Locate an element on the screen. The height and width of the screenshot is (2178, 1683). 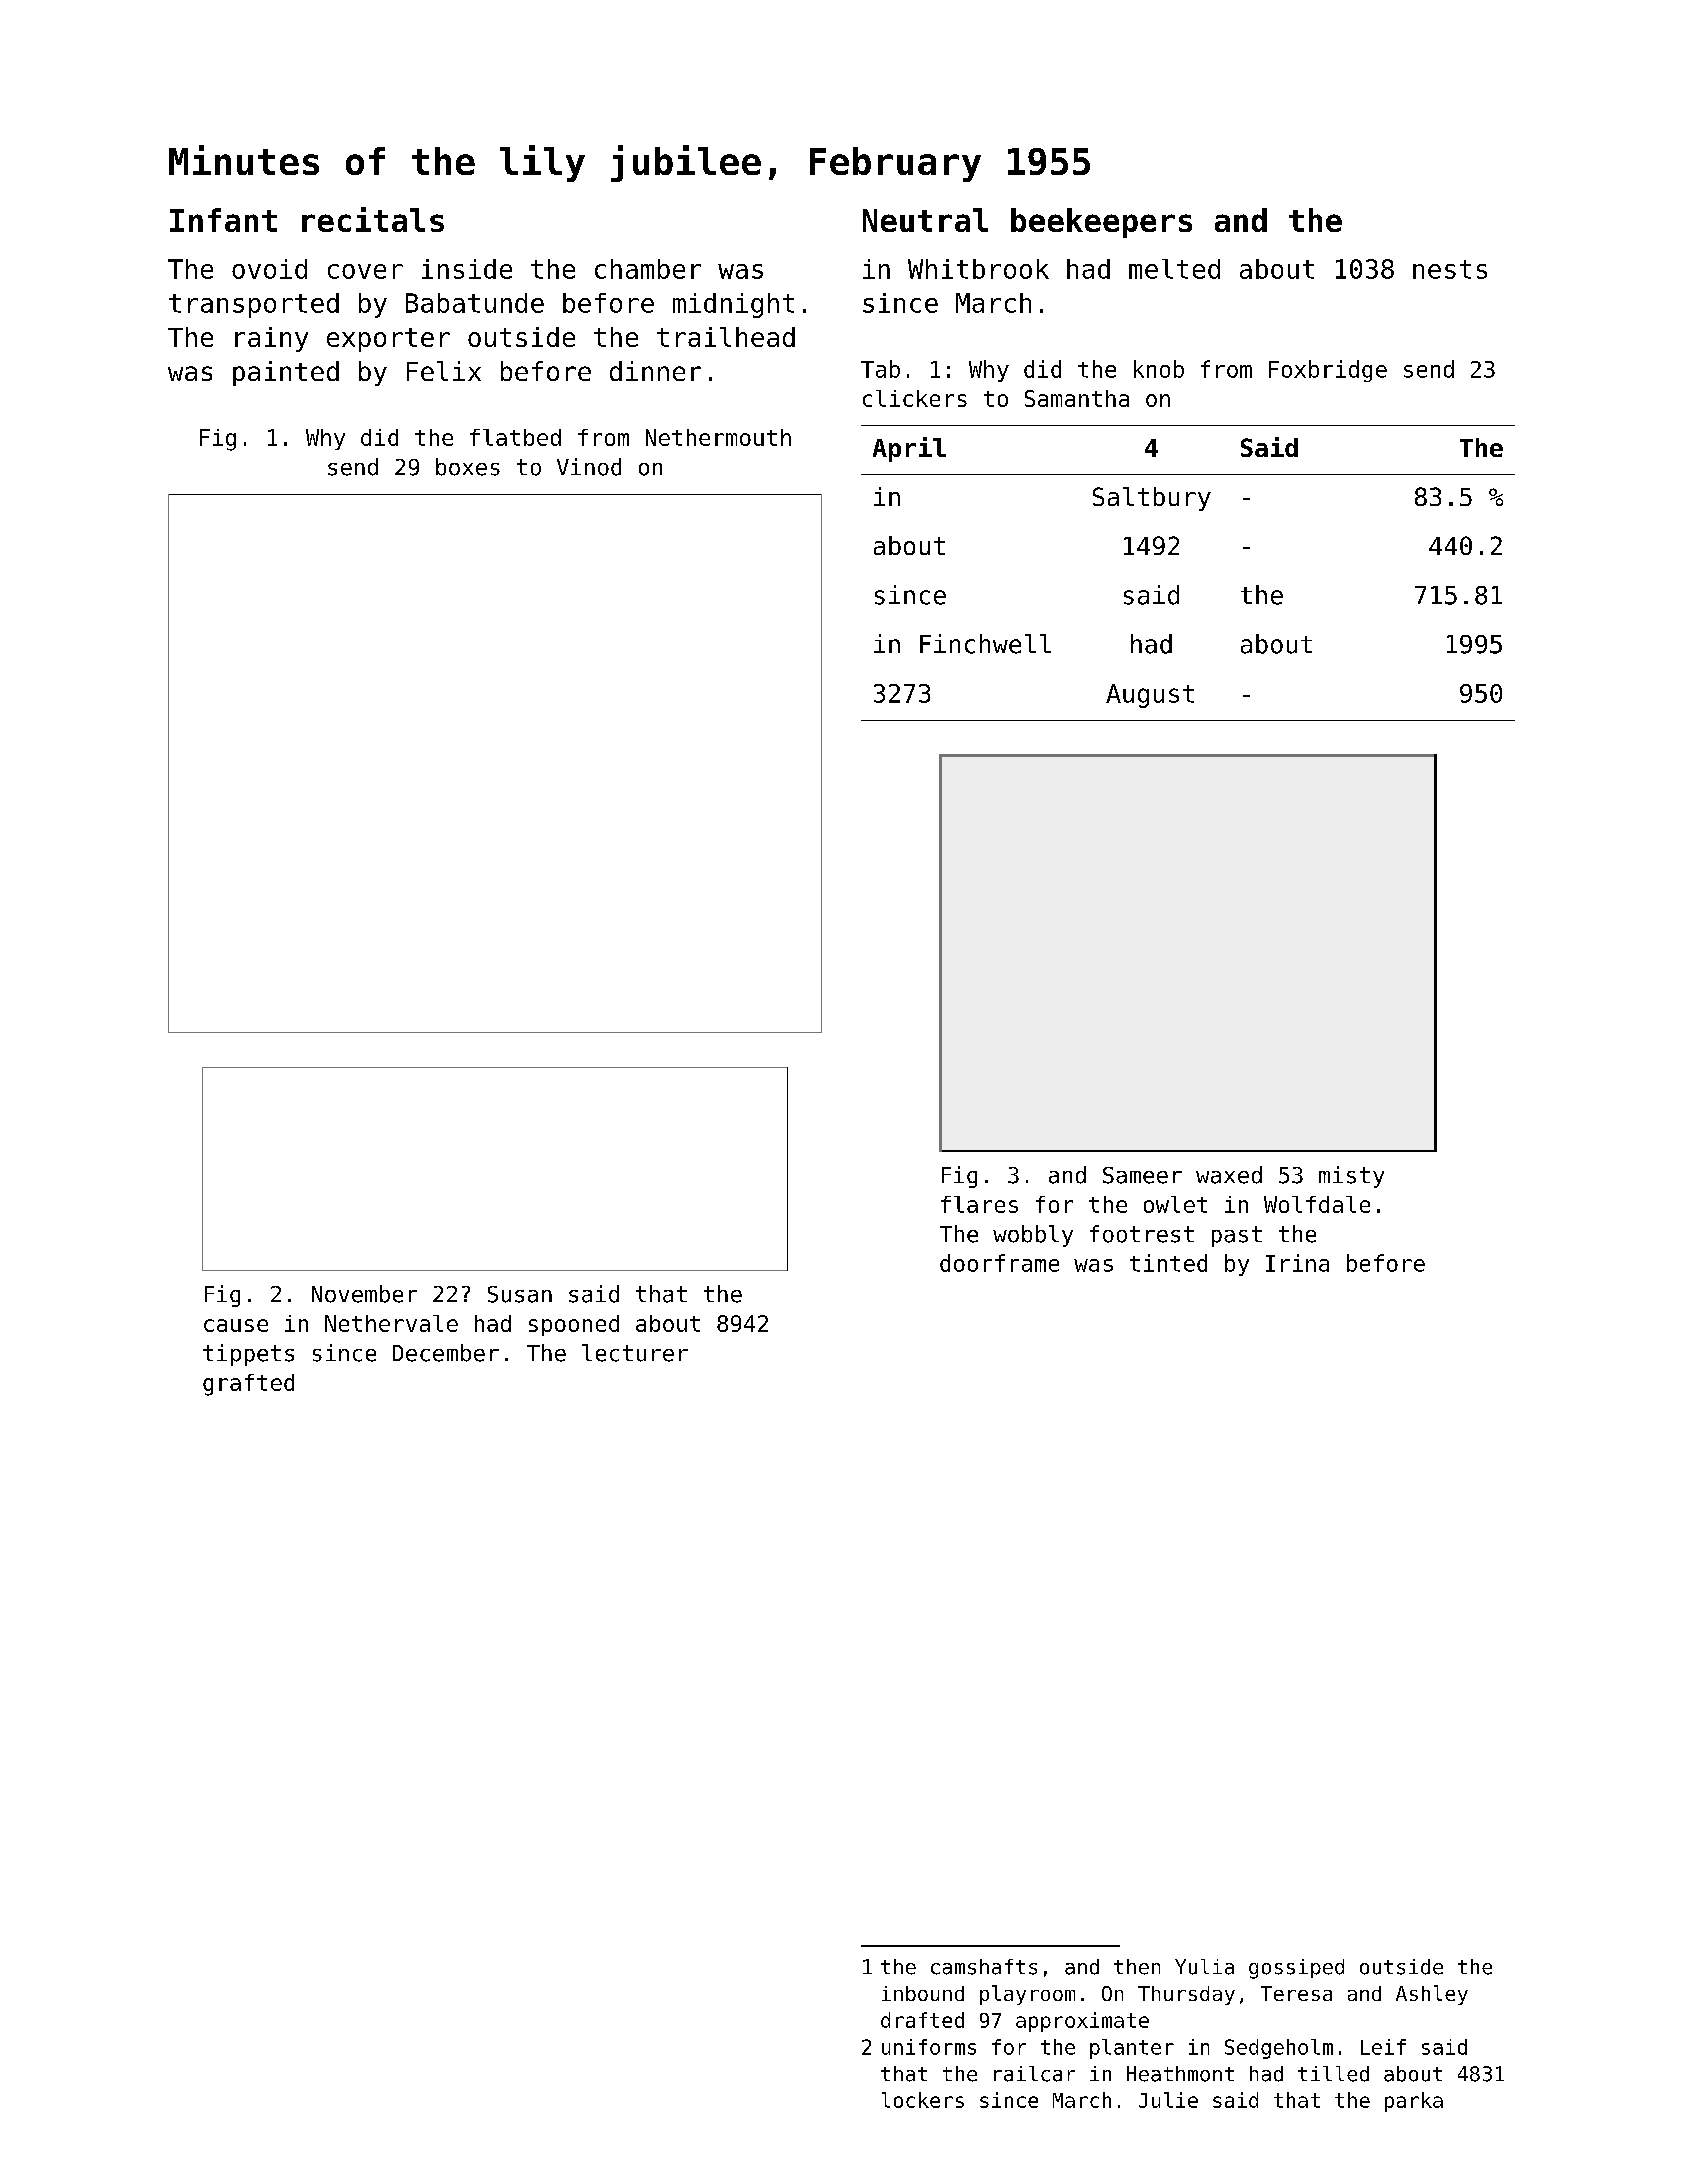
boxes is located at coordinates (468, 467).
